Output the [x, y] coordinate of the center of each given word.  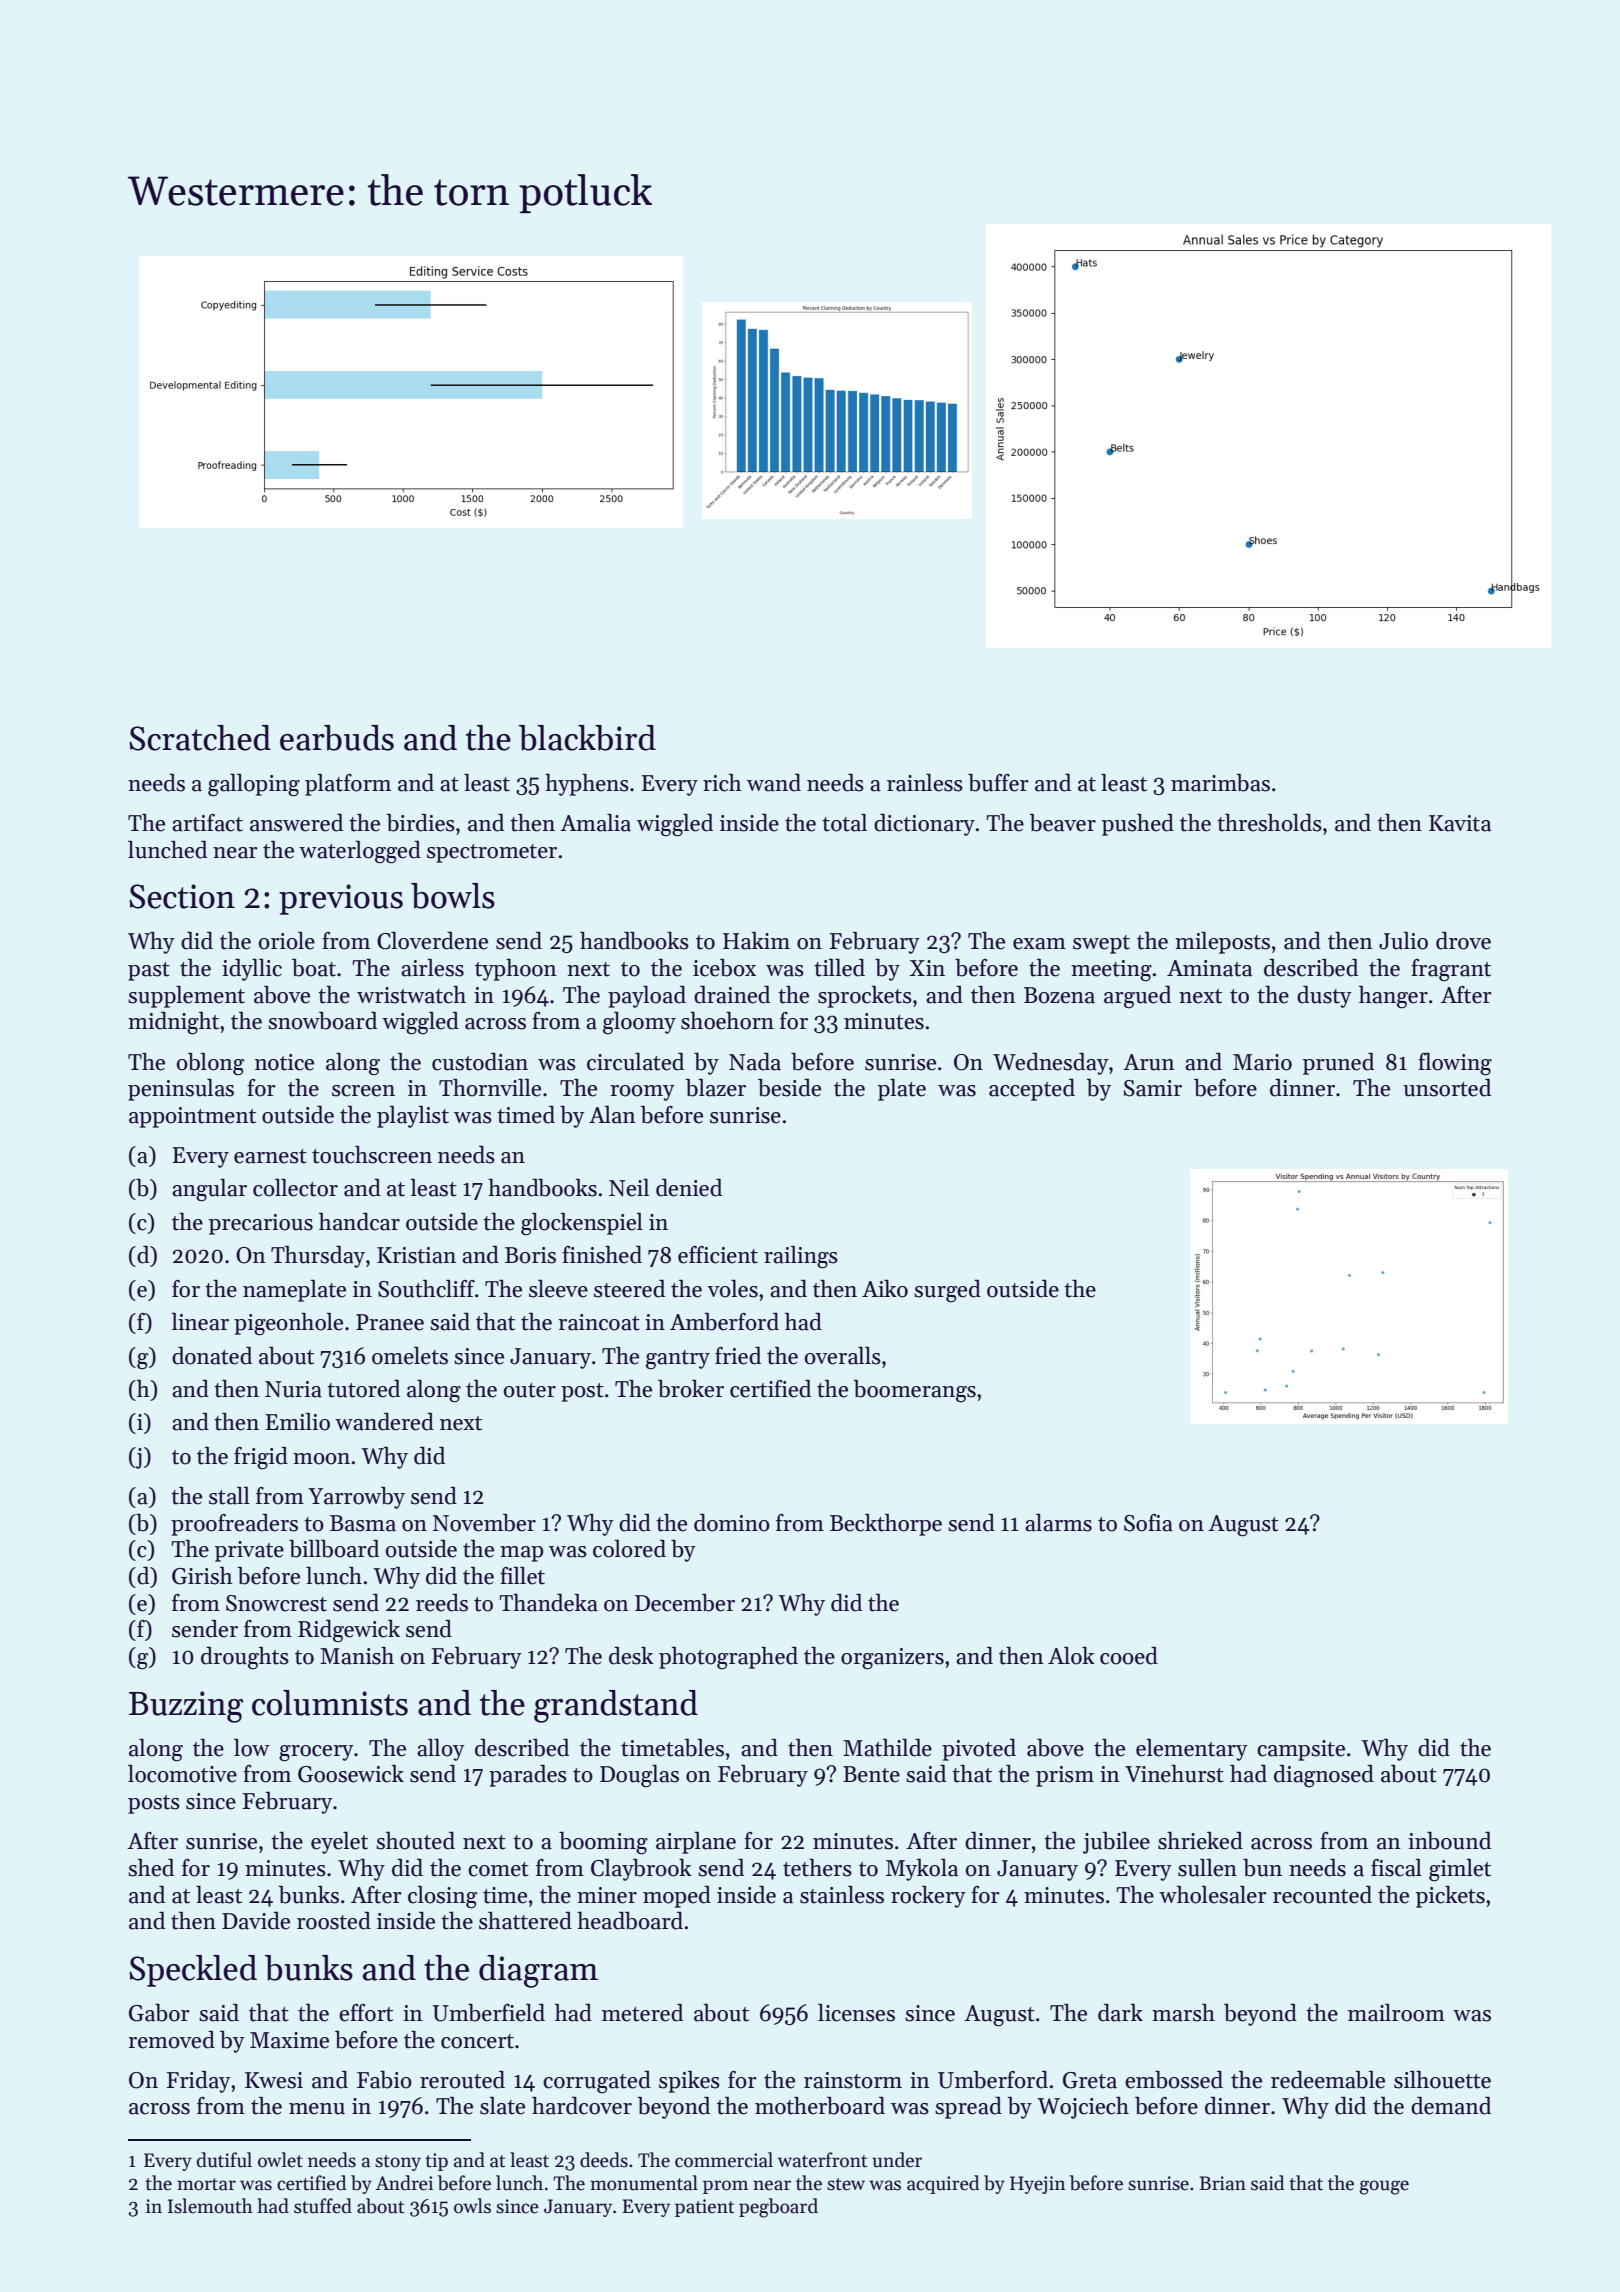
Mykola [922, 1870]
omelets [410, 1356]
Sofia [1148, 1523]
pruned [1338, 1064]
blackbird [587, 738]
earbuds [337, 738]
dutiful [224, 2160]
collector [295, 1188]
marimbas [1220, 783]
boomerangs [915, 1391]
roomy [642, 1093]
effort [366, 2013]
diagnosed [1324, 1776]
